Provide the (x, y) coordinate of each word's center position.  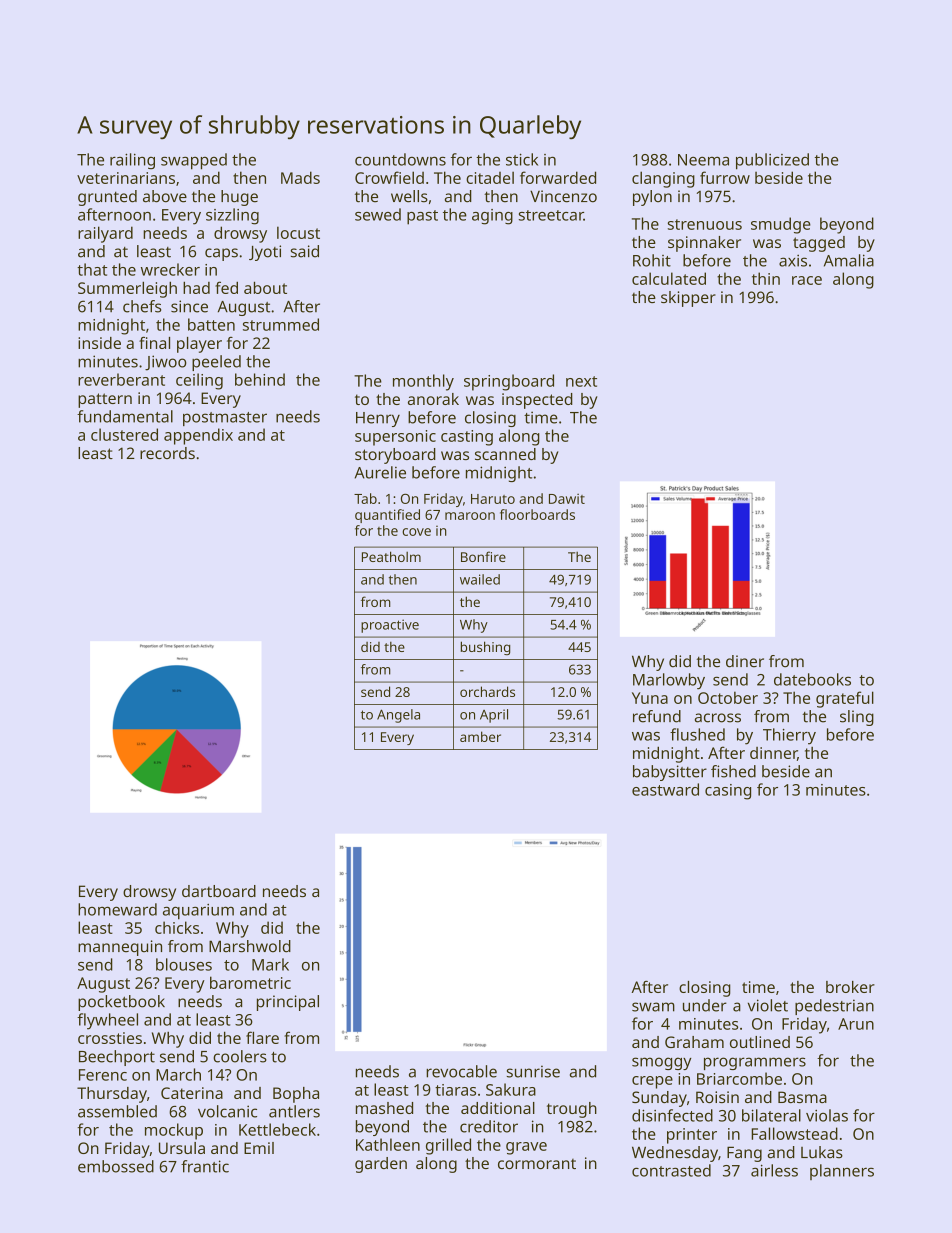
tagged (819, 244)
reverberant (121, 379)
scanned (505, 454)
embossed (116, 1166)
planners (842, 1172)
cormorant (537, 1164)
